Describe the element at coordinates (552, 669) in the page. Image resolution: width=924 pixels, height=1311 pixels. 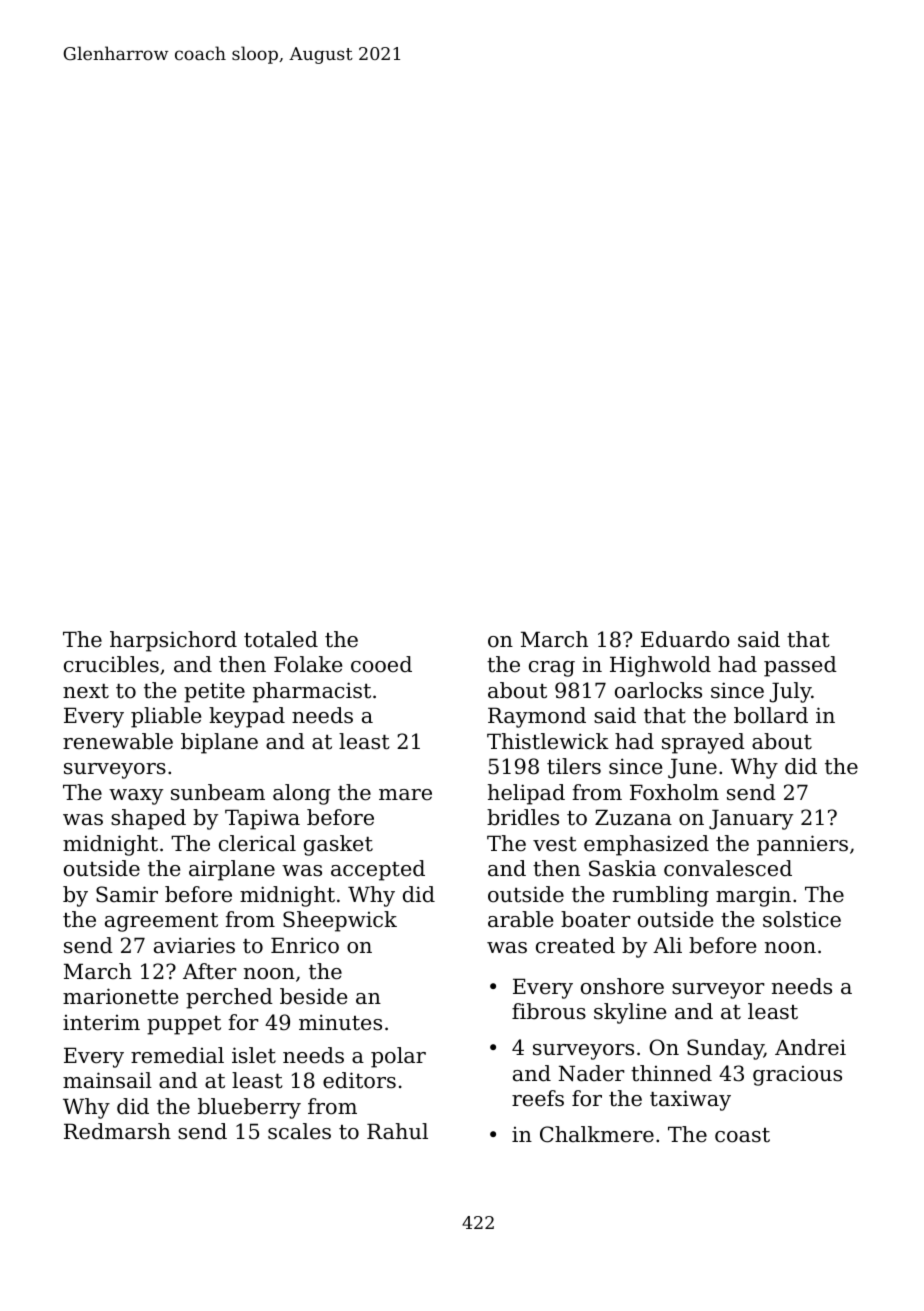
I see `crag` at that location.
